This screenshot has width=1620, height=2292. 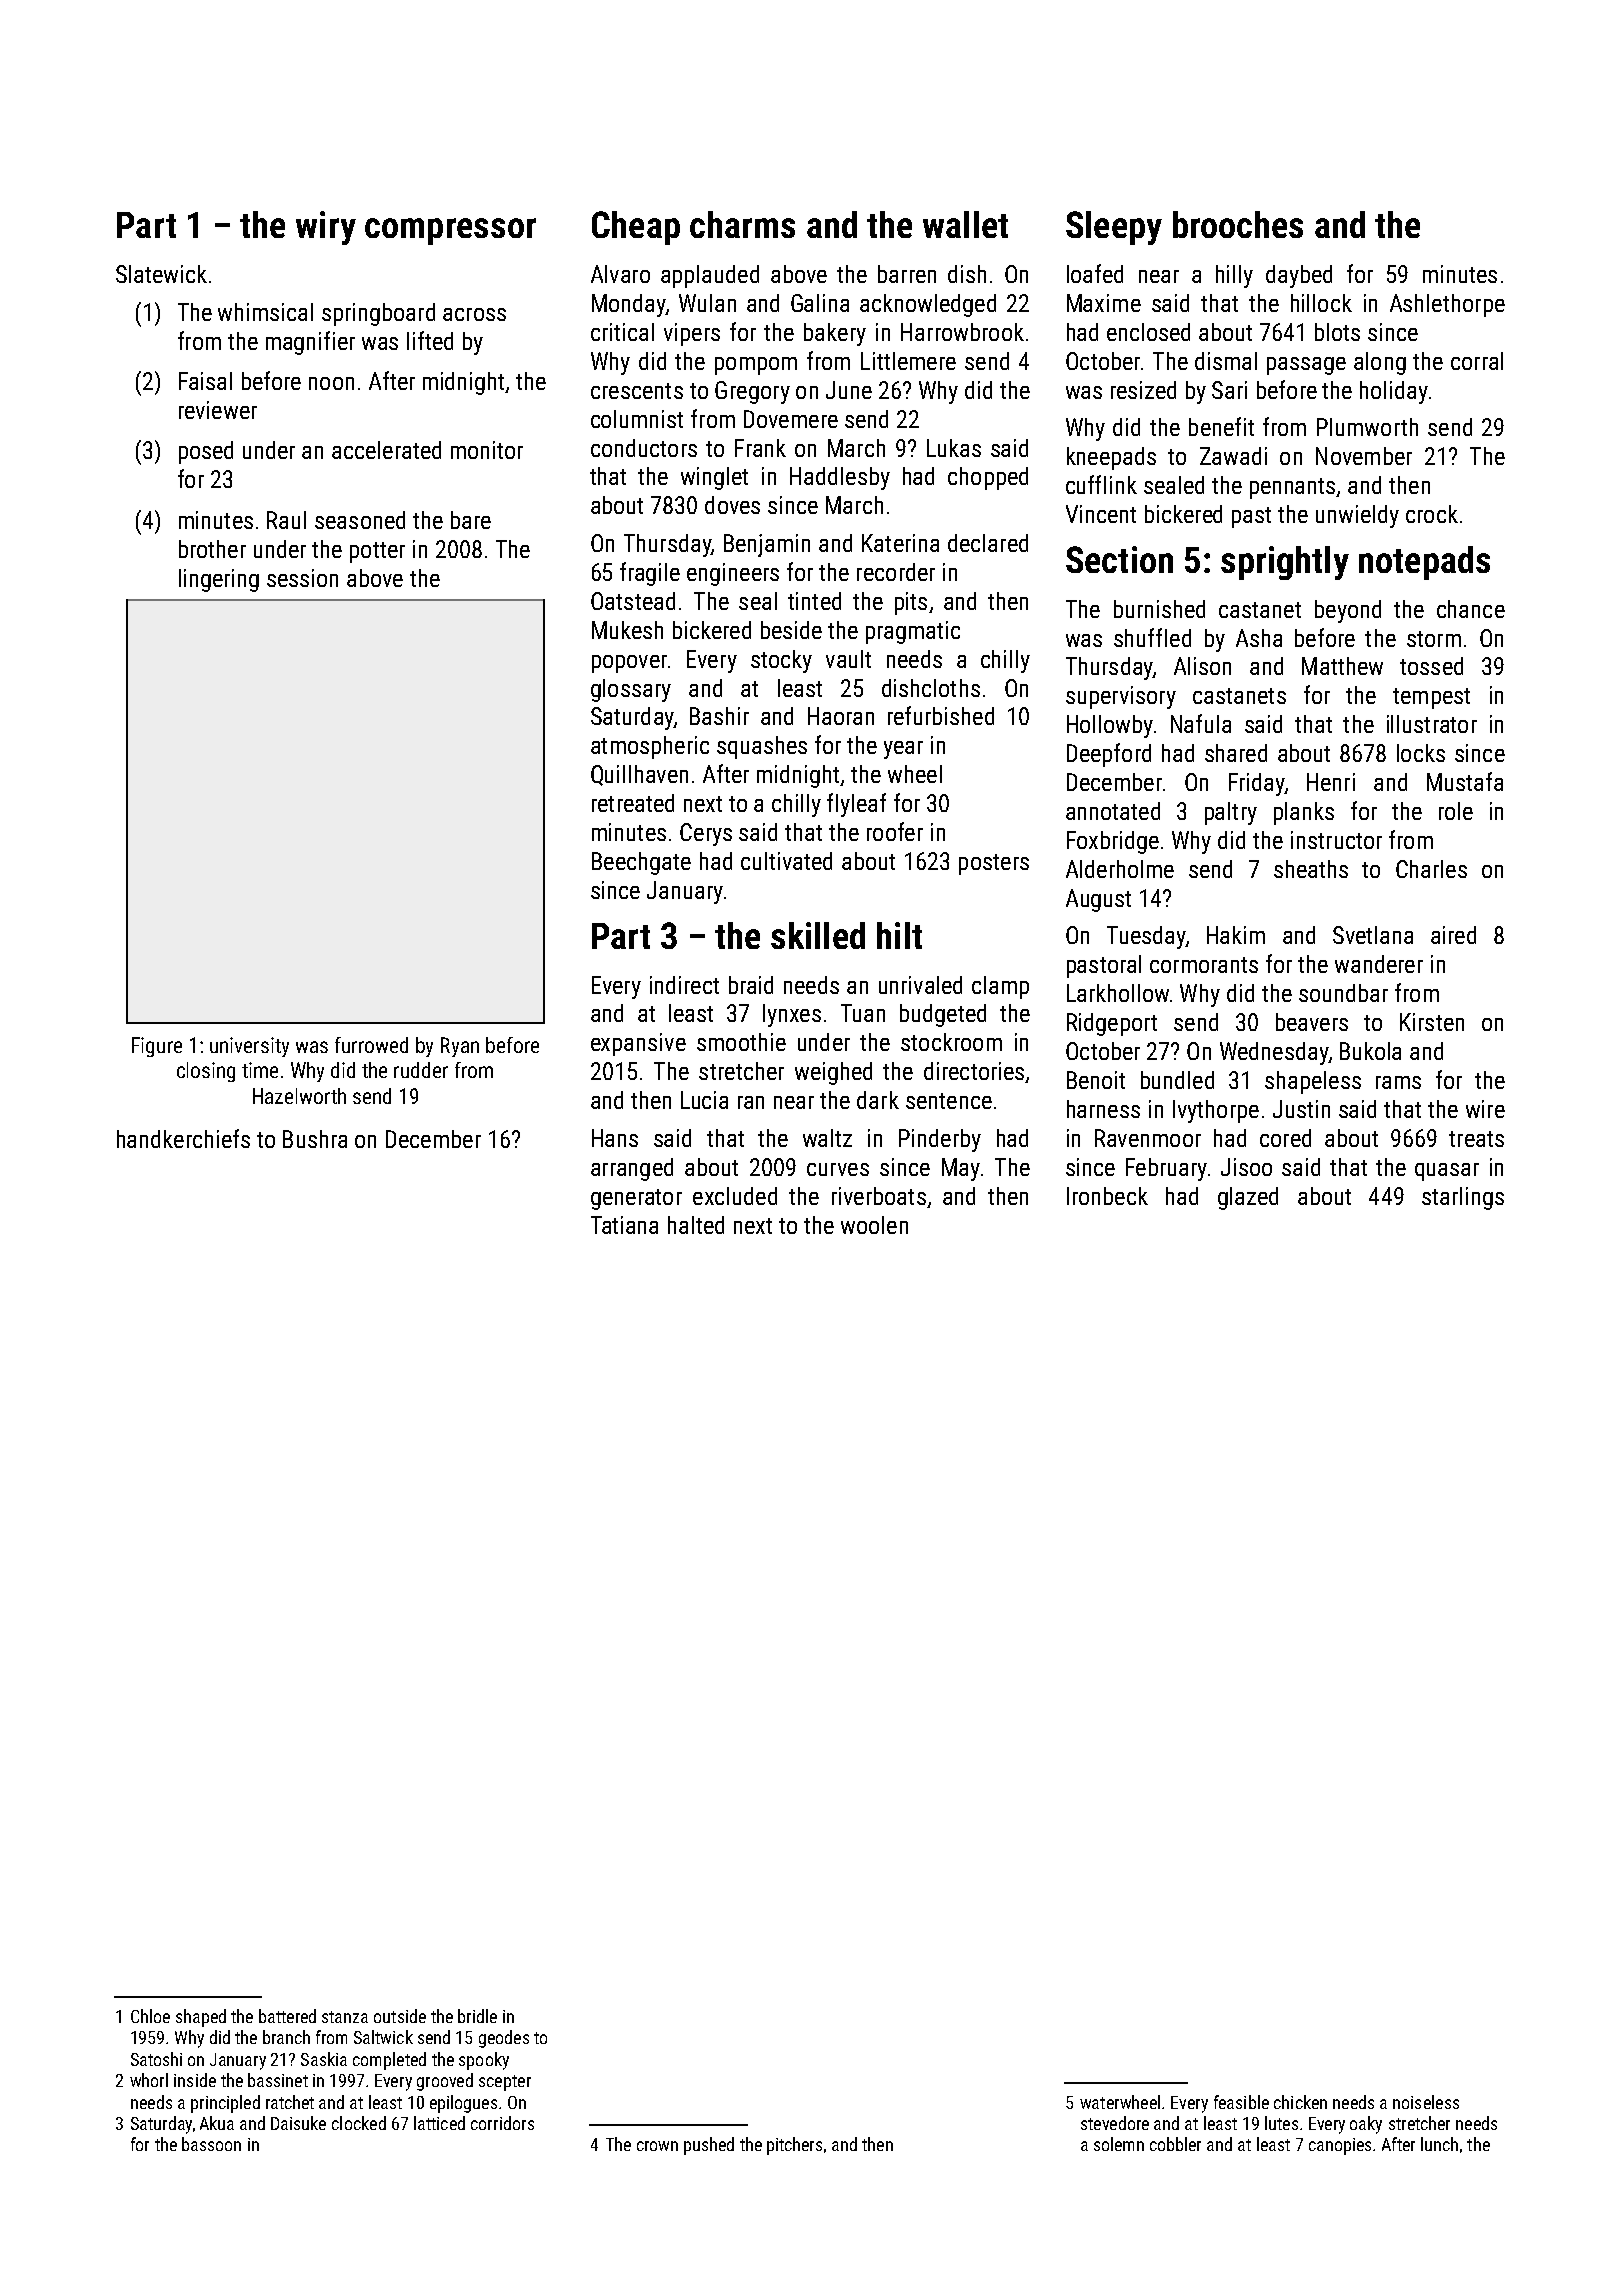 What do you see at coordinates (1248, 1198) in the screenshot?
I see `glazed` at bounding box center [1248, 1198].
